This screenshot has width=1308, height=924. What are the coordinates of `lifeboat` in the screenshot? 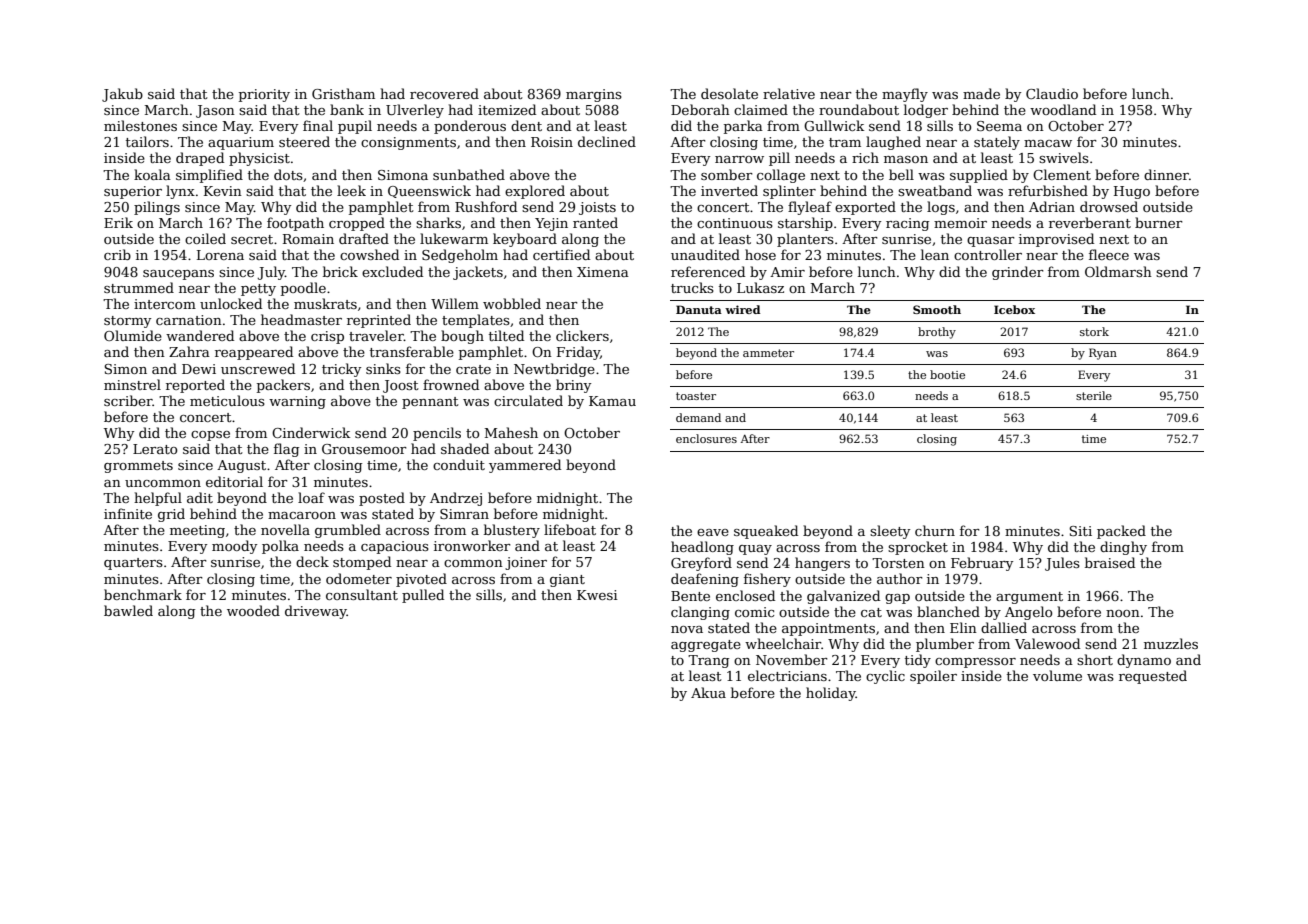 It's located at (570, 529).
